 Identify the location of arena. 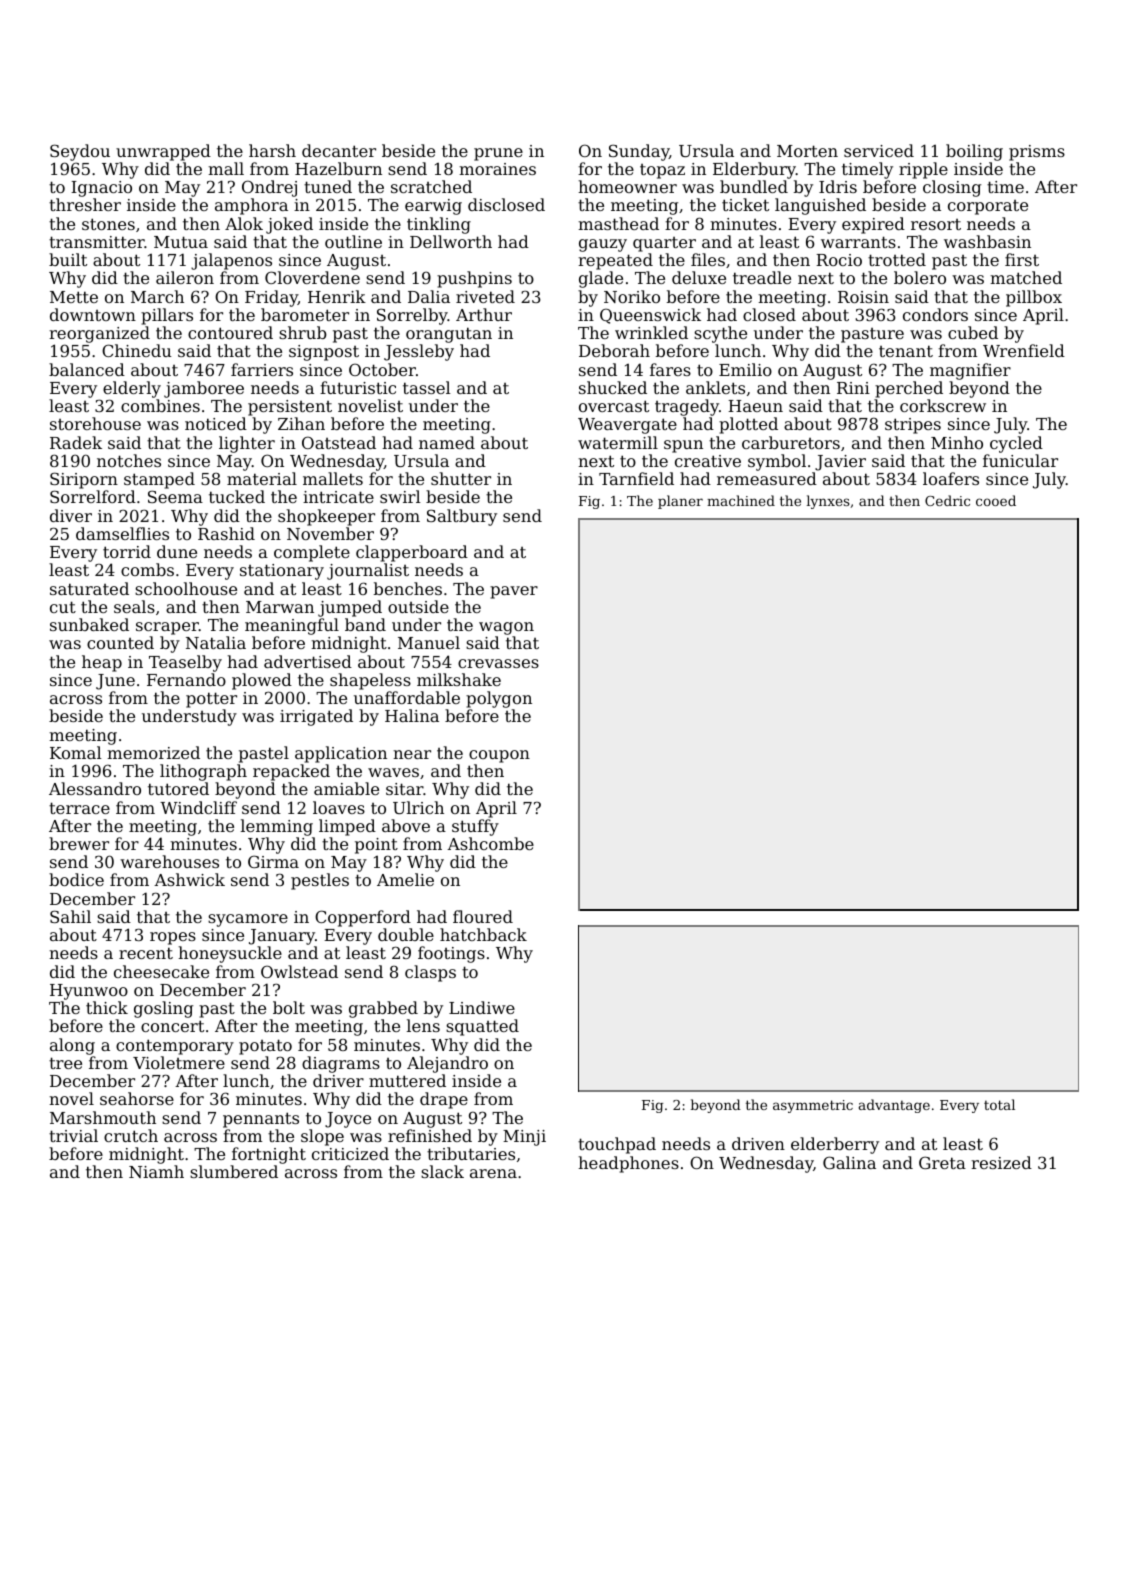
(493, 1173).
